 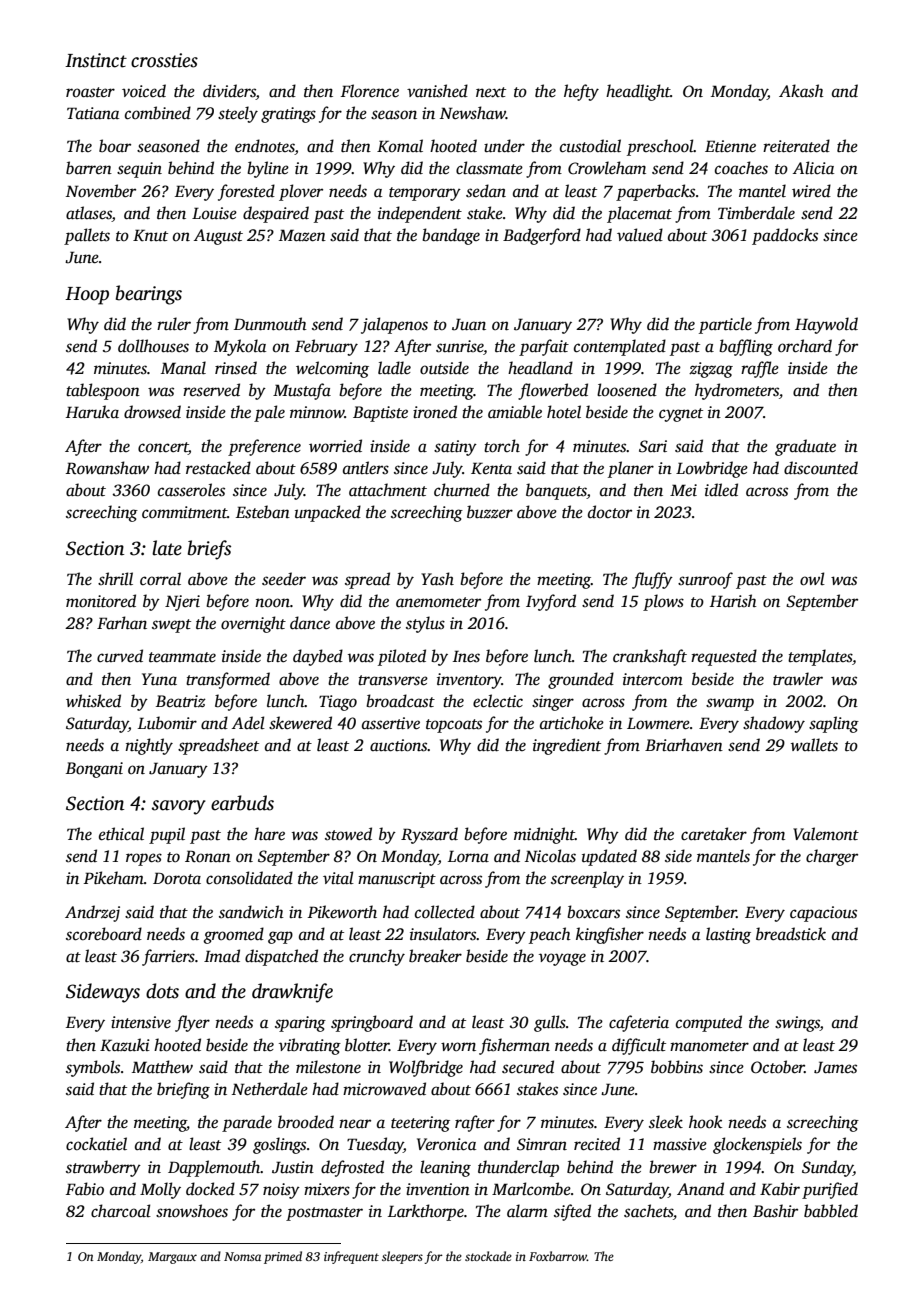 What do you see at coordinates (556, 491) in the document?
I see `banquets` at bounding box center [556, 491].
